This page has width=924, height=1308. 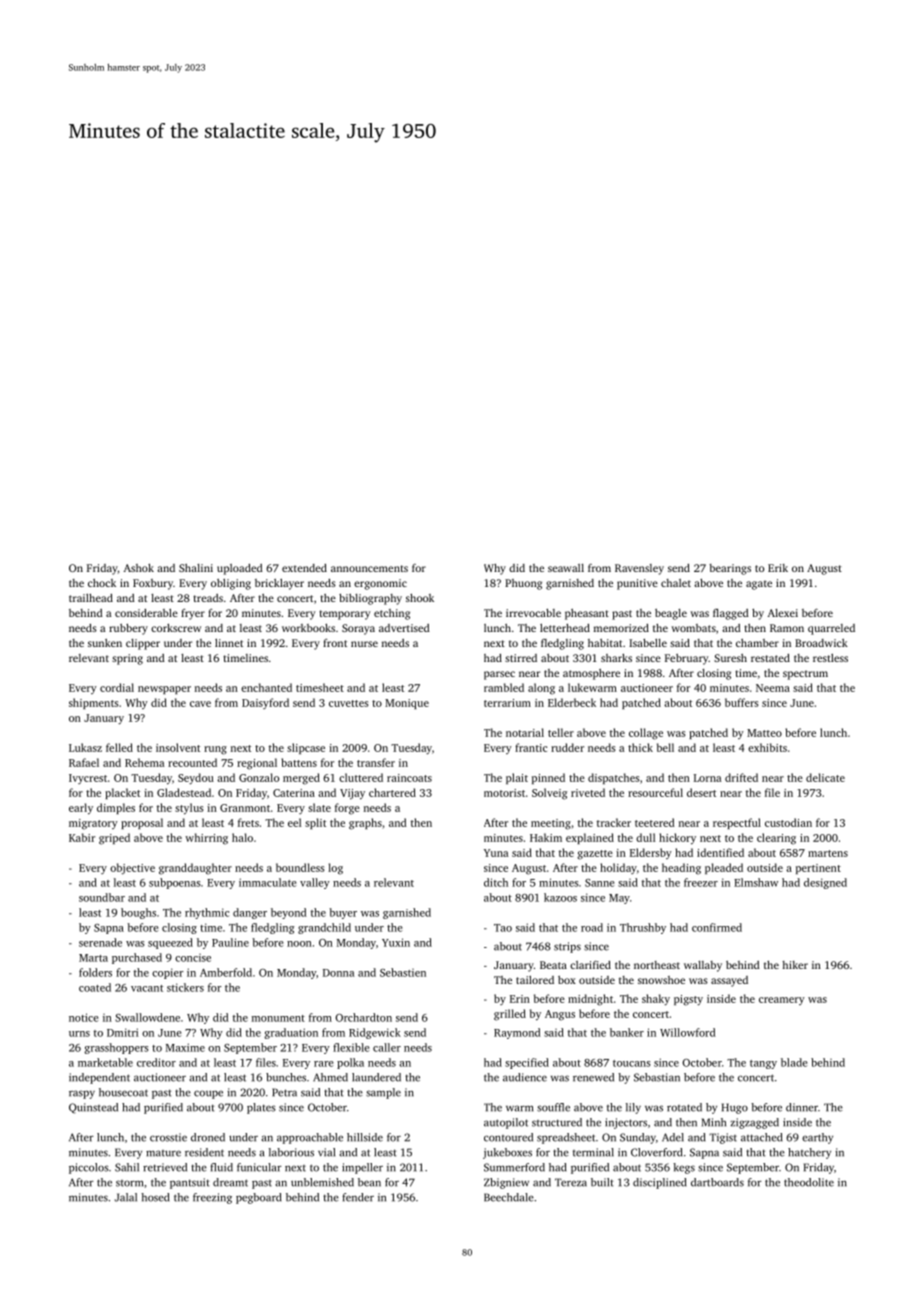 What do you see at coordinates (546, 837) in the page?
I see `Hakim` at bounding box center [546, 837].
